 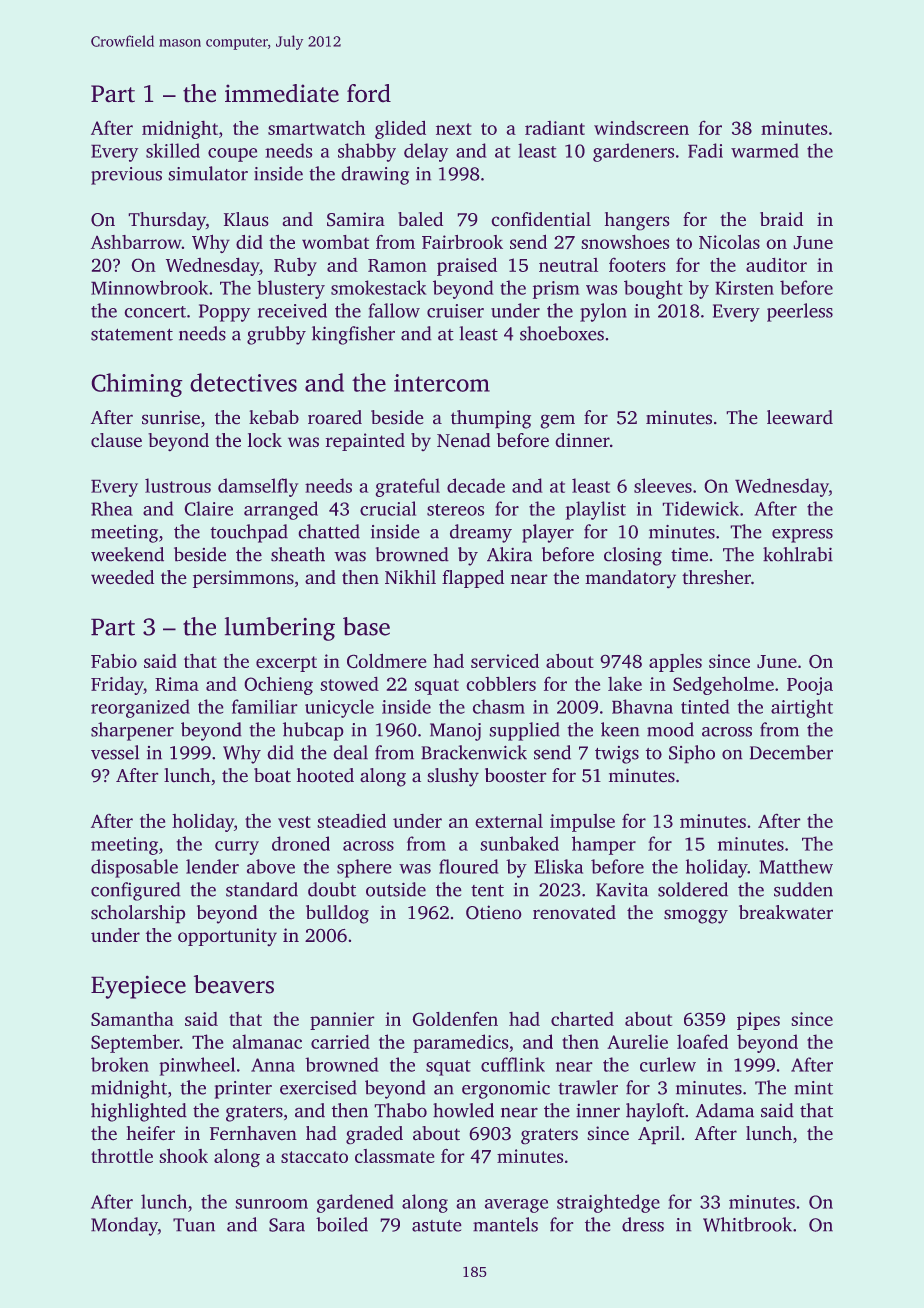 What do you see at coordinates (455, 311) in the document?
I see `cruiser` at bounding box center [455, 311].
